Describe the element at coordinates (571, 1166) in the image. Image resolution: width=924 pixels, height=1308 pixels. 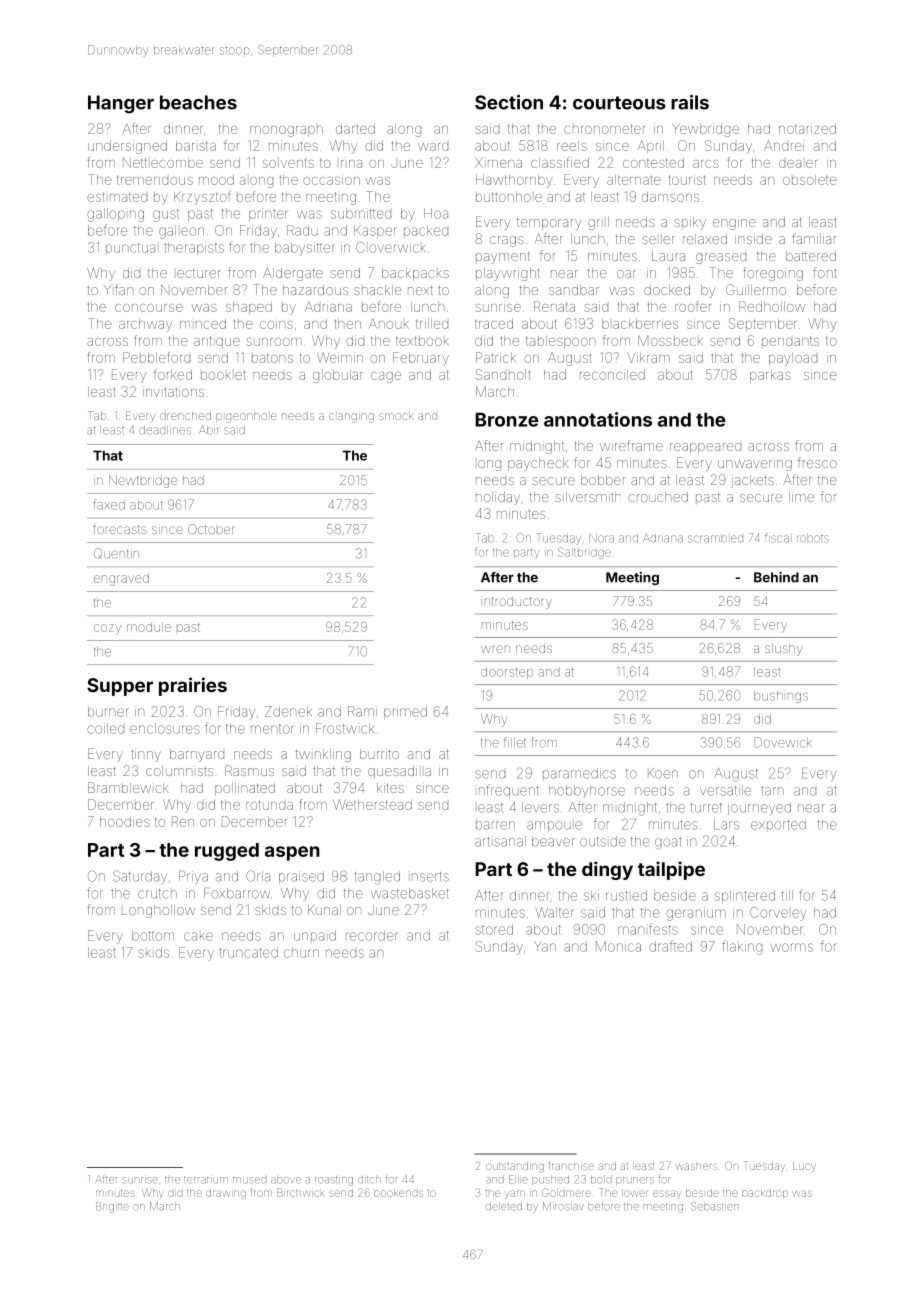
I see `franchise` at that location.
